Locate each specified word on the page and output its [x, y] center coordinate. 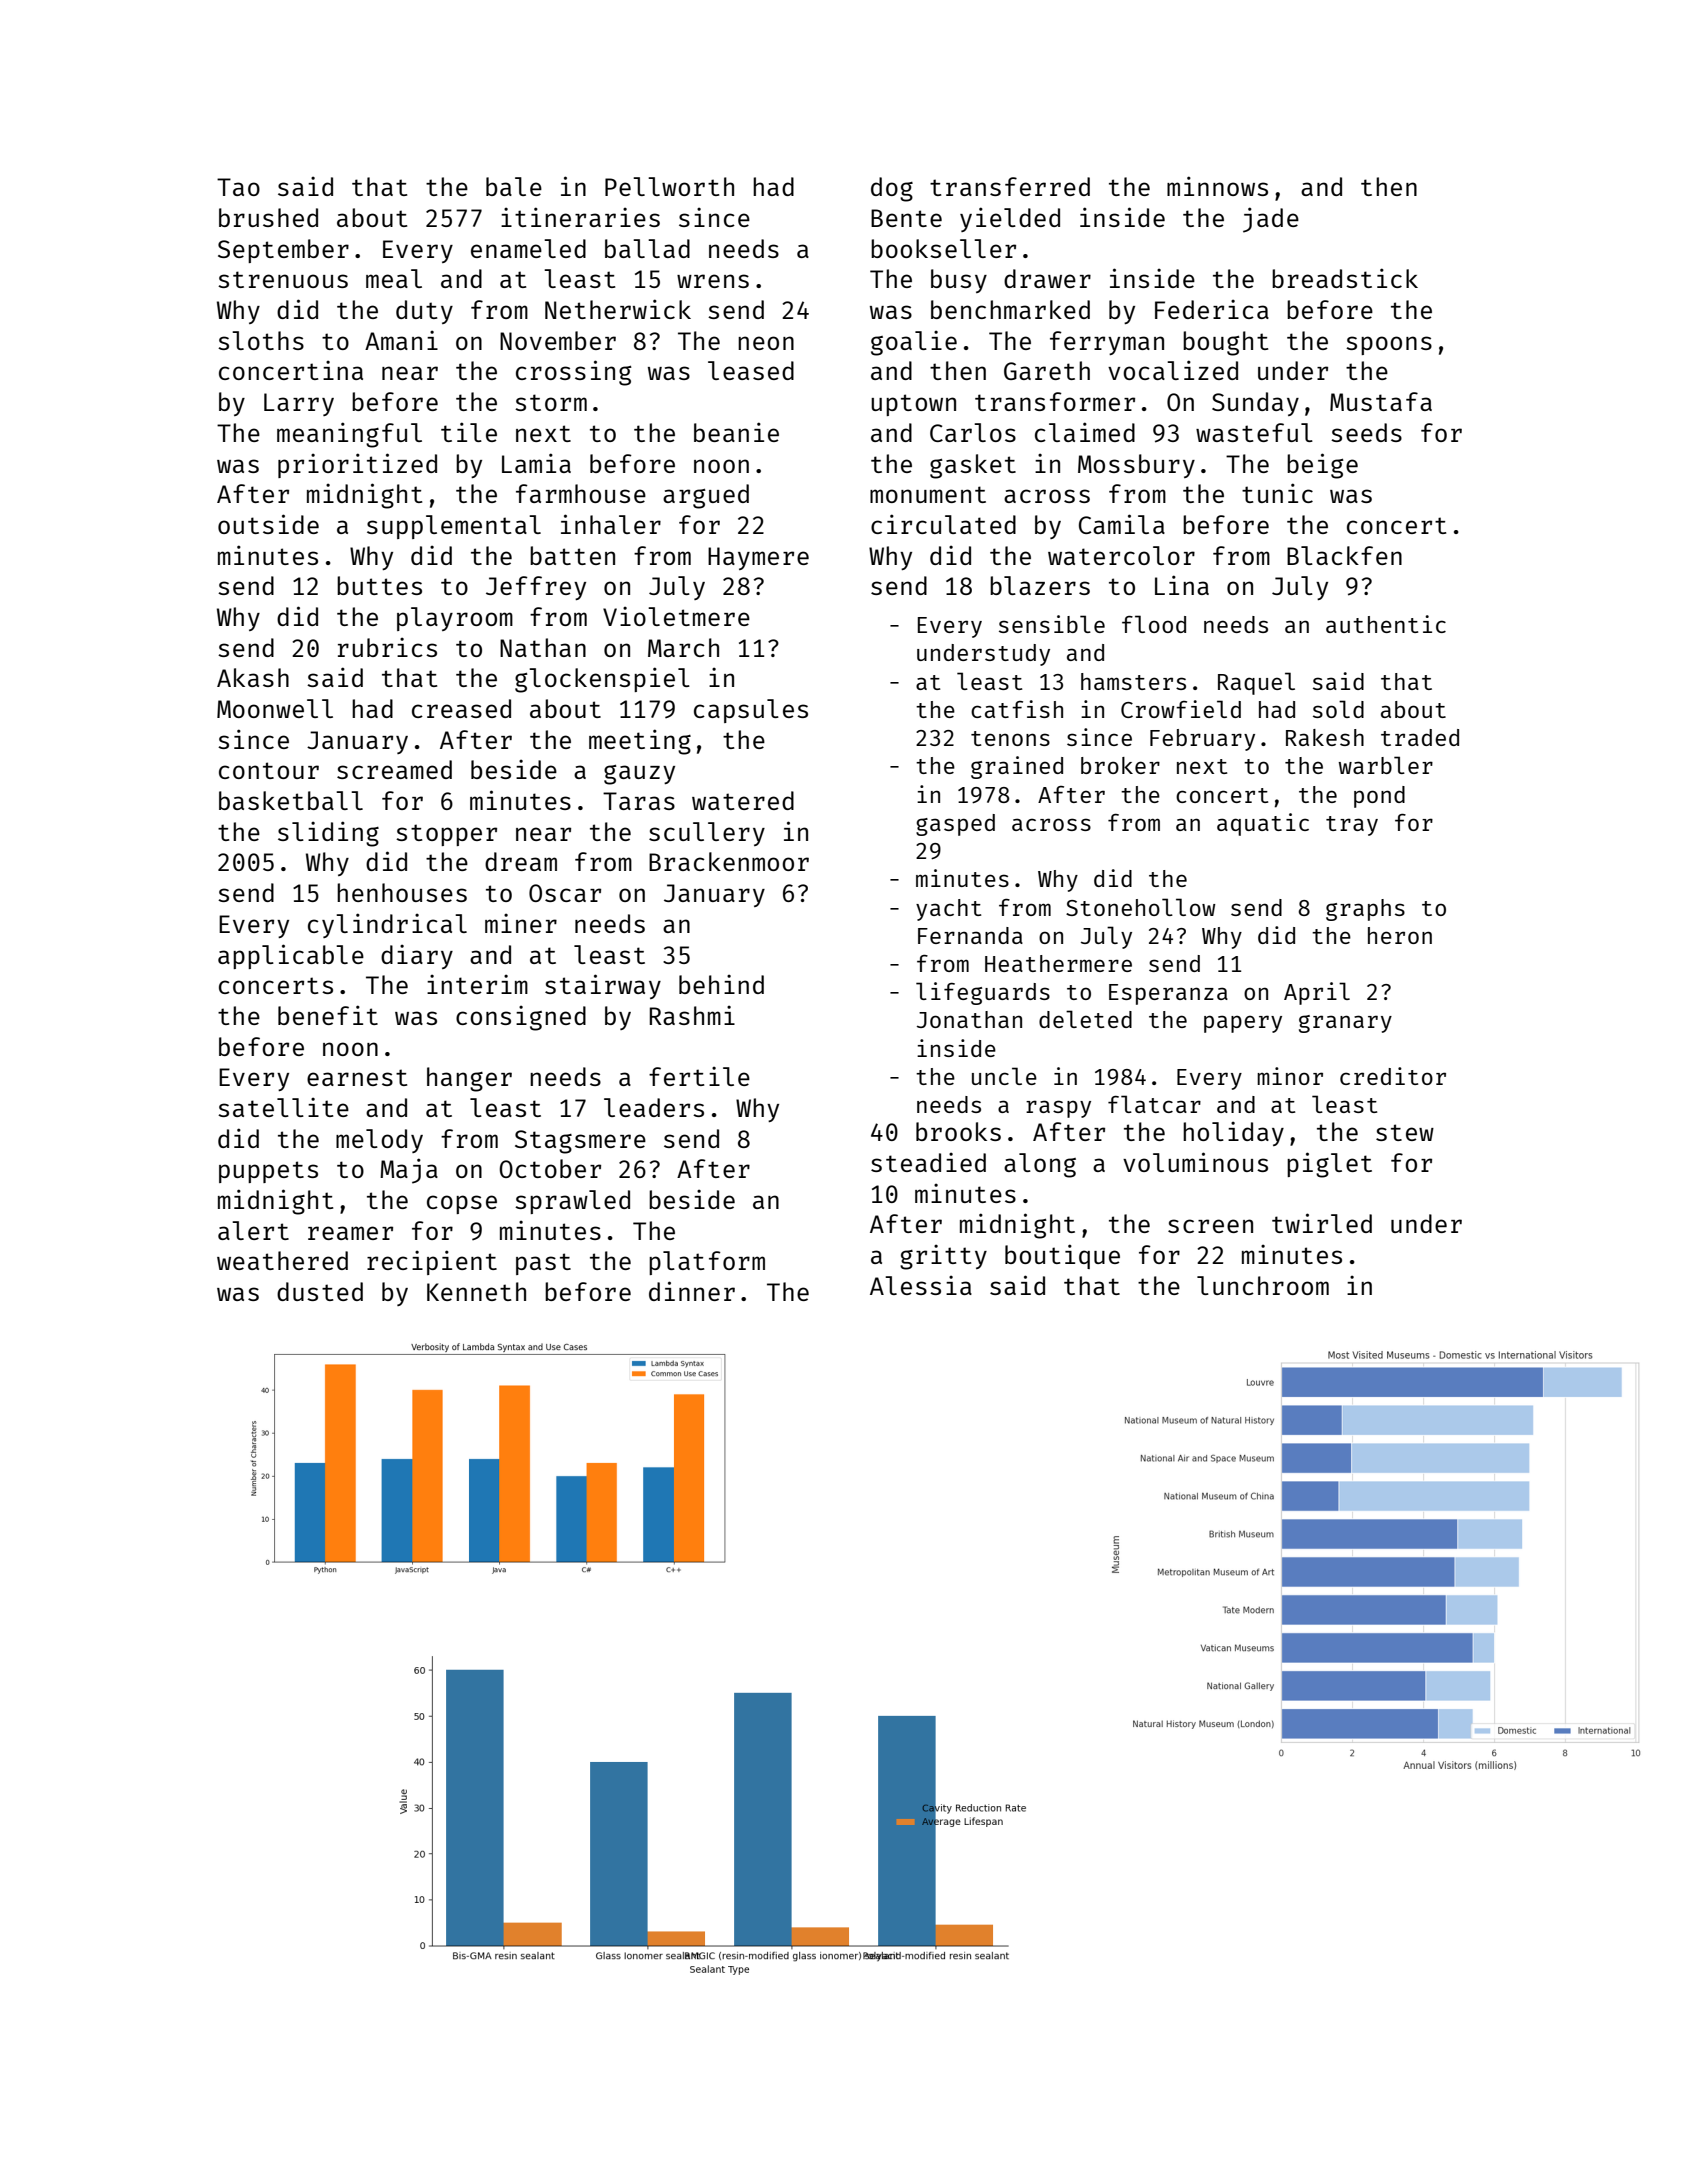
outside [268, 524]
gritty [943, 1257]
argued [706, 496]
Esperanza [1168, 994]
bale [514, 186]
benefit [328, 1015]
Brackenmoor [729, 861]
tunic [1277, 493]
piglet [1329, 1165]
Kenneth [476, 1291]
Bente [906, 218]
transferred [1010, 186]
